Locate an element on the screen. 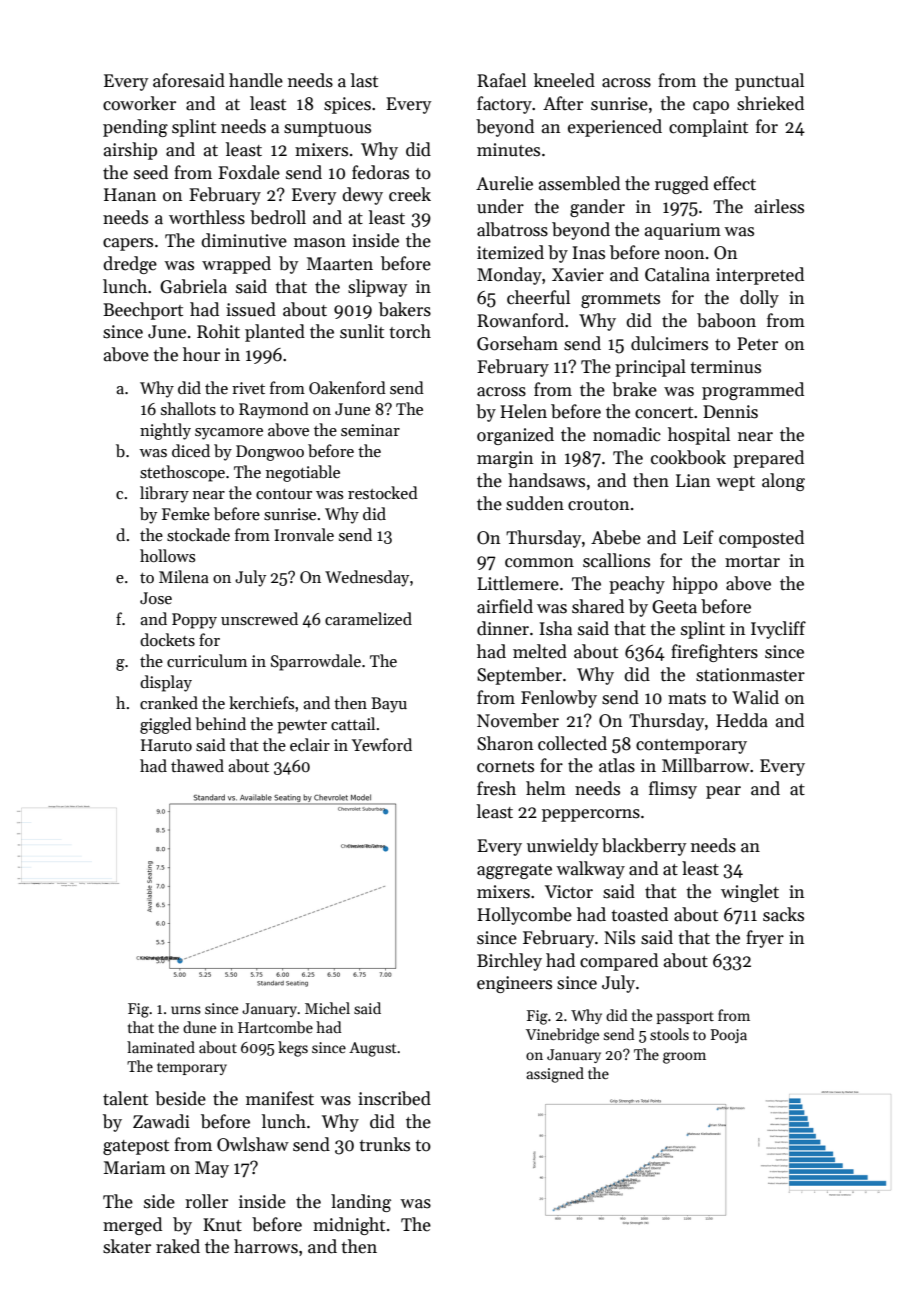 The height and width of the screenshot is (1316, 908). Catalina is located at coordinates (677, 274).
